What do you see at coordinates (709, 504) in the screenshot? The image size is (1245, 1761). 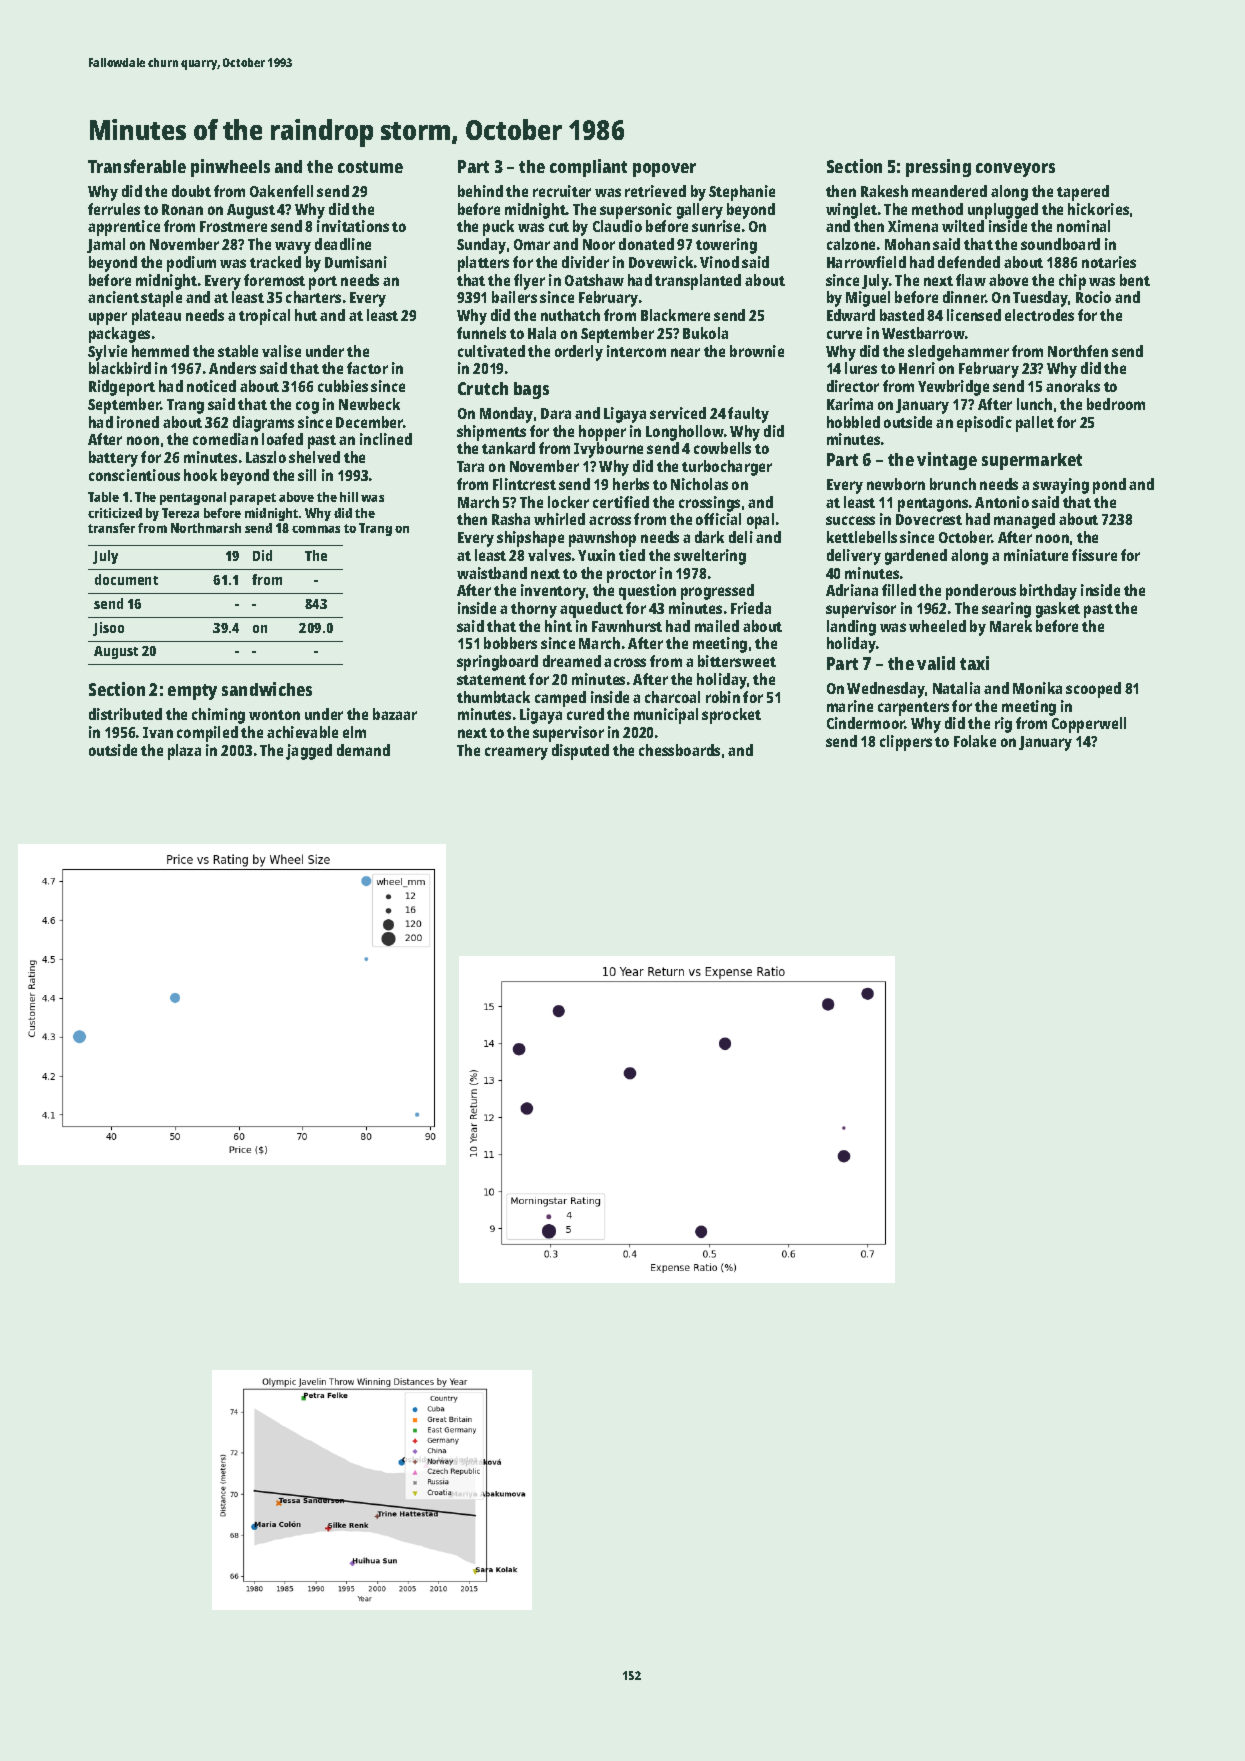 I see `crossings` at bounding box center [709, 504].
